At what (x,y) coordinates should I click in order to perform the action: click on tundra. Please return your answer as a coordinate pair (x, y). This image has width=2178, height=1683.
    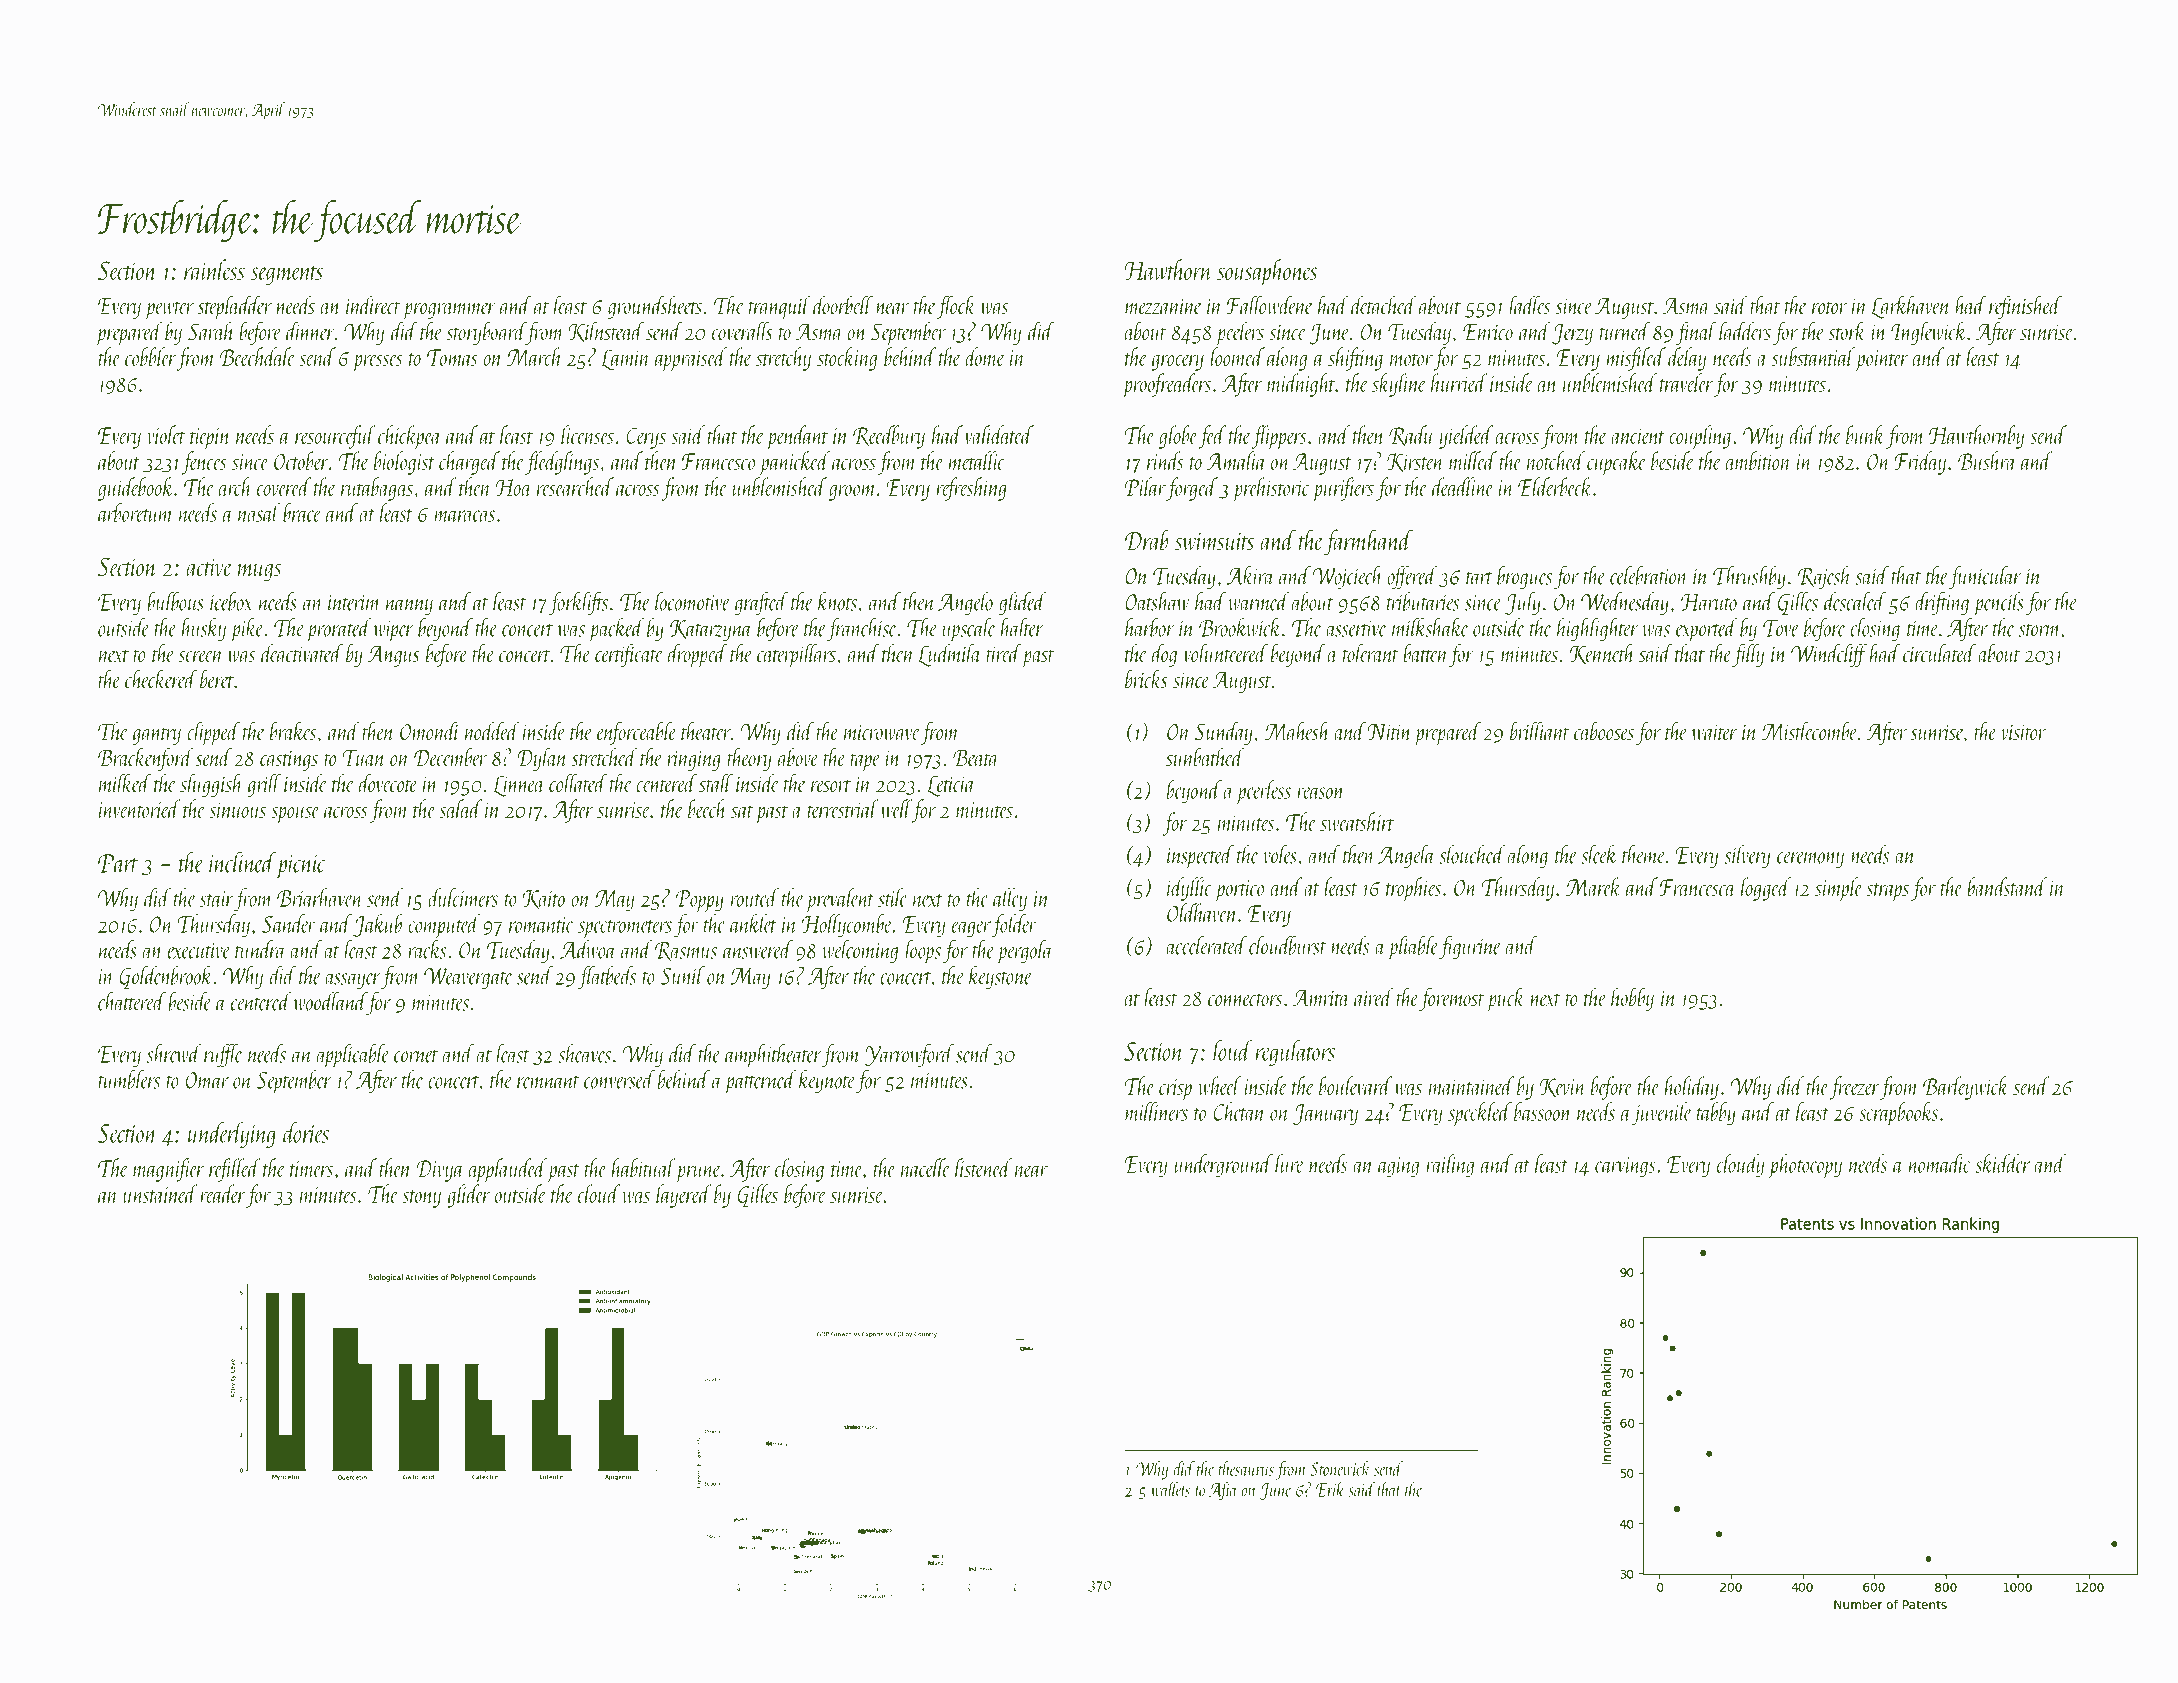
    Looking at the image, I should click on (260, 949).
